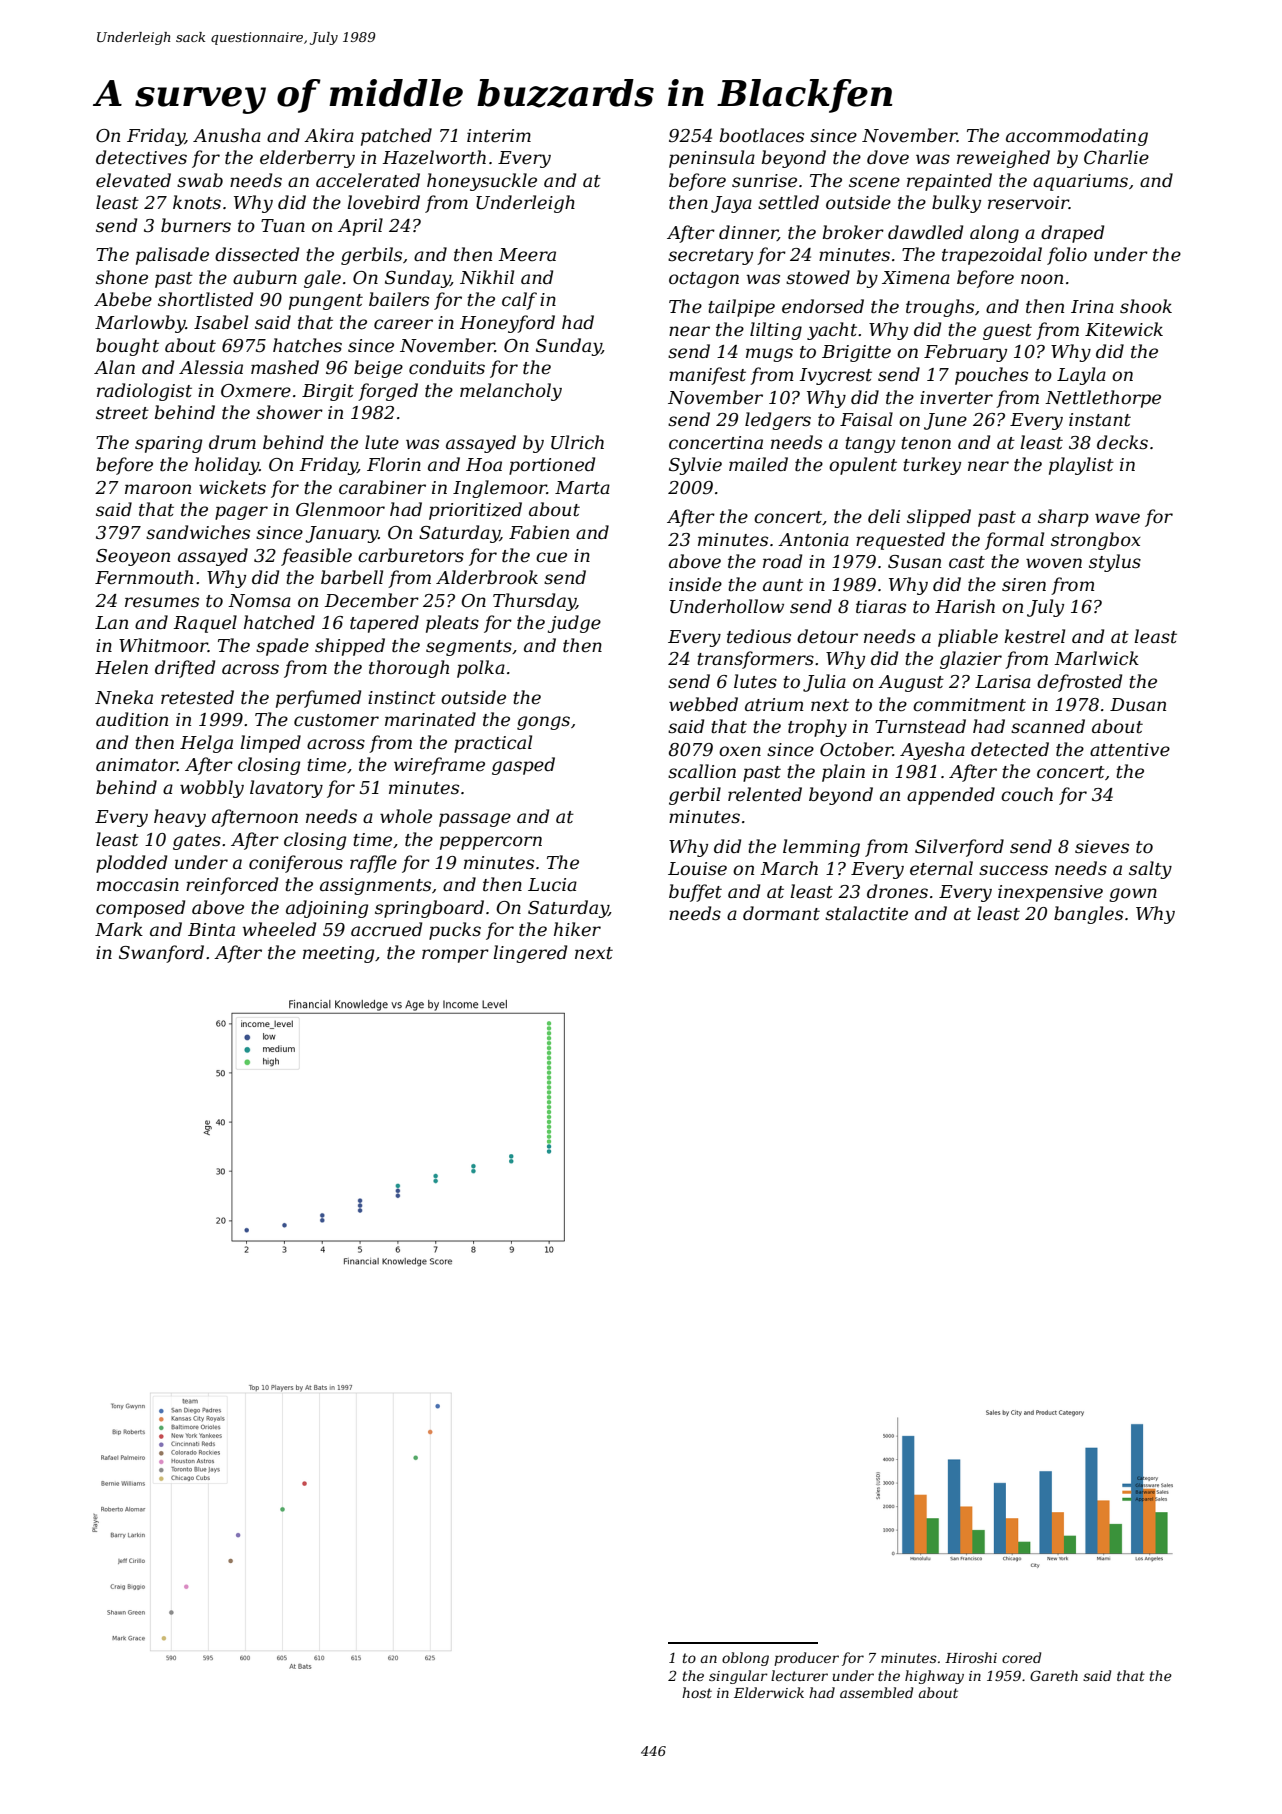 This document has width=1282, height=1814. What do you see at coordinates (133, 180) in the document?
I see `elevated` at bounding box center [133, 180].
